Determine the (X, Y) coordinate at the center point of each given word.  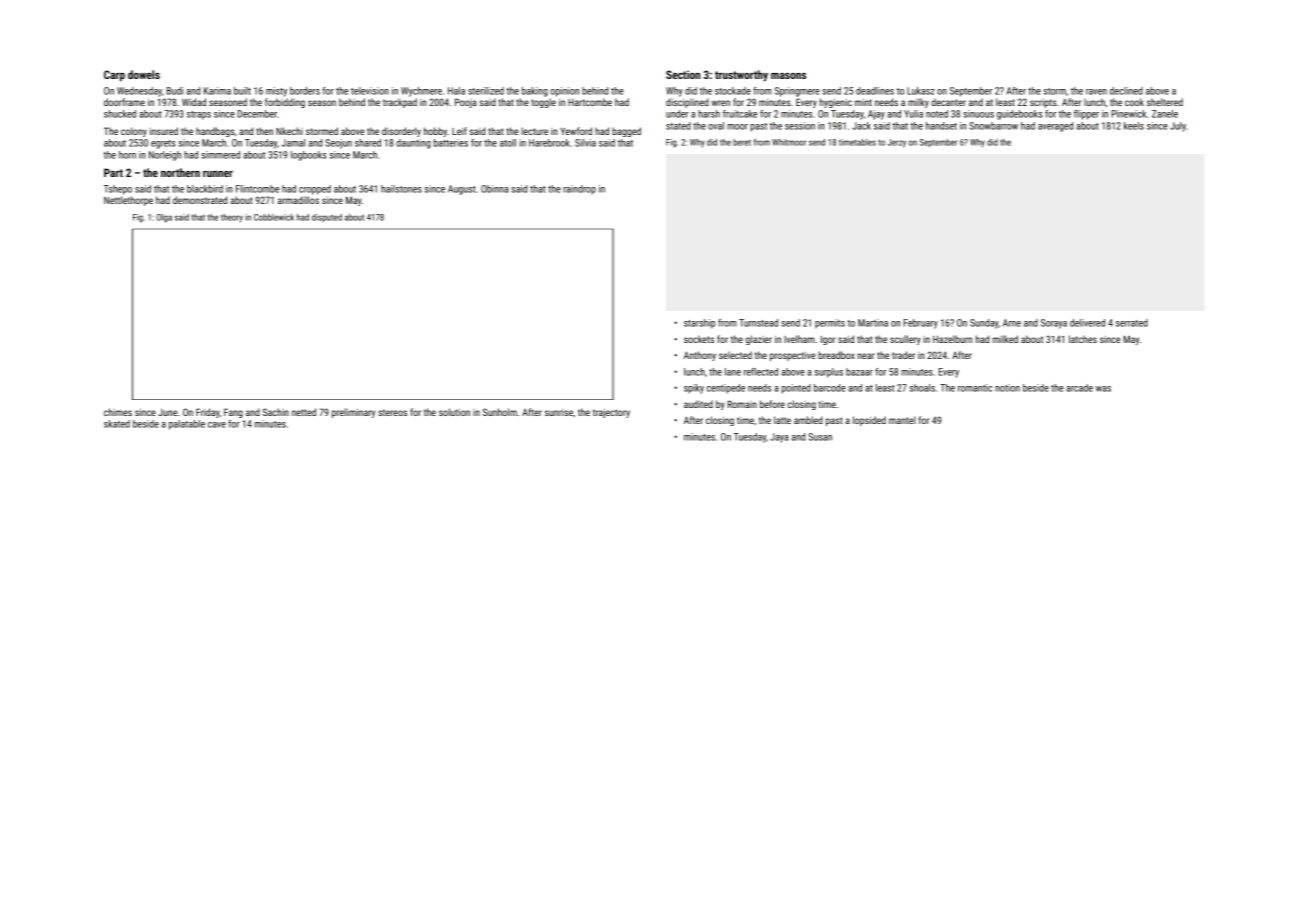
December (257, 114)
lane (733, 372)
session (800, 126)
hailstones (401, 189)
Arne (1012, 323)
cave (217, 425)
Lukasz (920, 91)
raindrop (579, 190)
